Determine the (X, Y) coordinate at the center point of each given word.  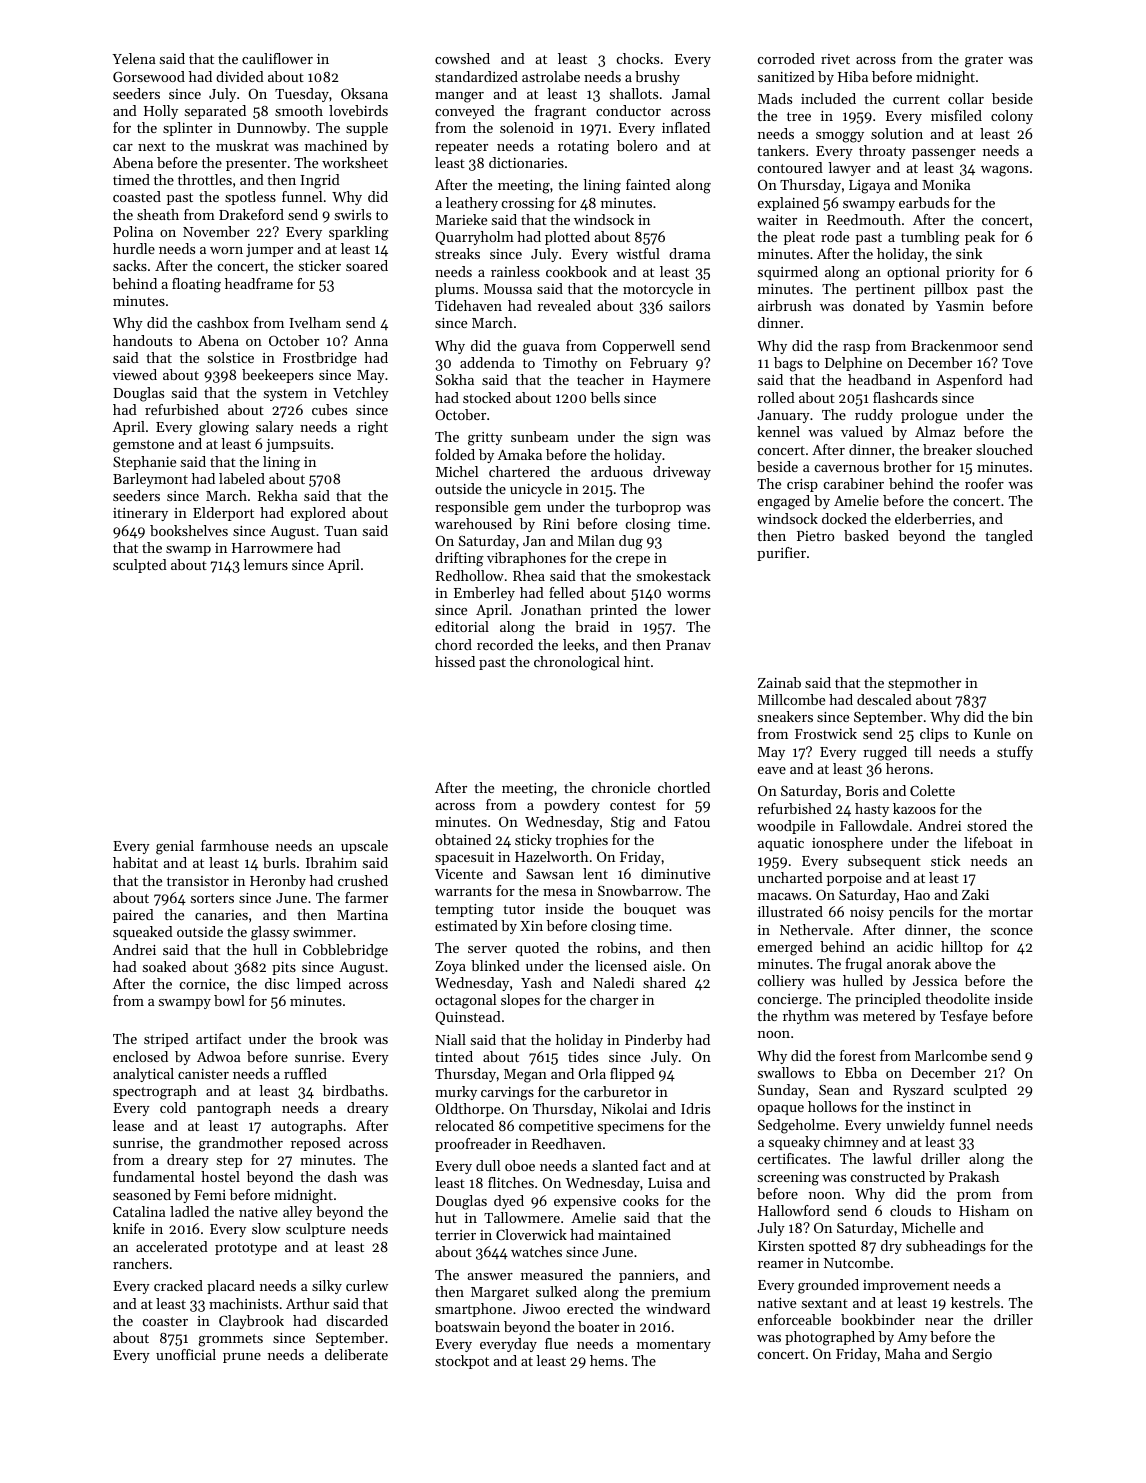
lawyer (849, 169)
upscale (364, 847)
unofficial (186, 1354)
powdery (572, 806)
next (152, 146)
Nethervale (814, 929)
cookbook (576, 271)
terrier (455, 1235)
